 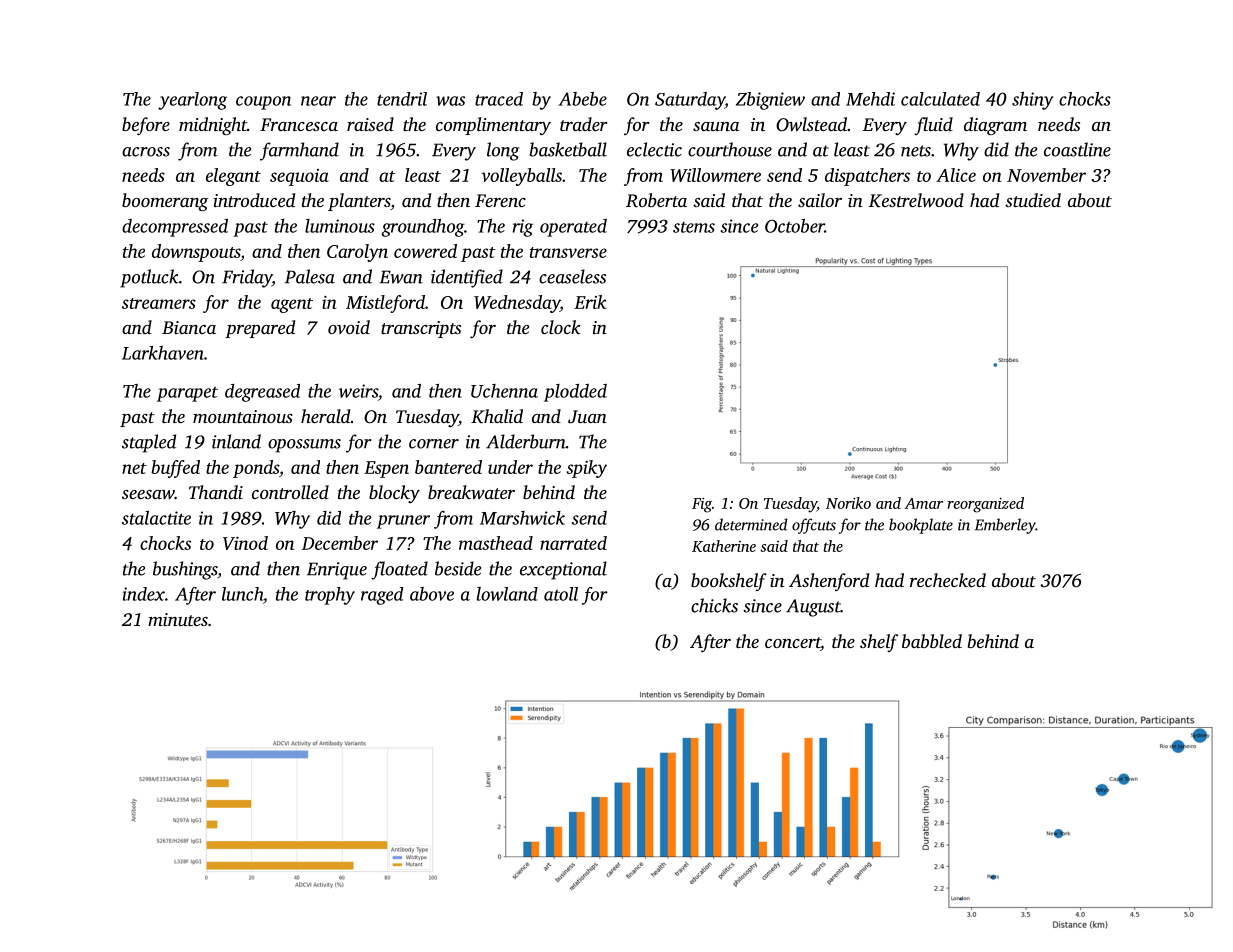 I want to click on Roberta, so click(x=656, y=200).
